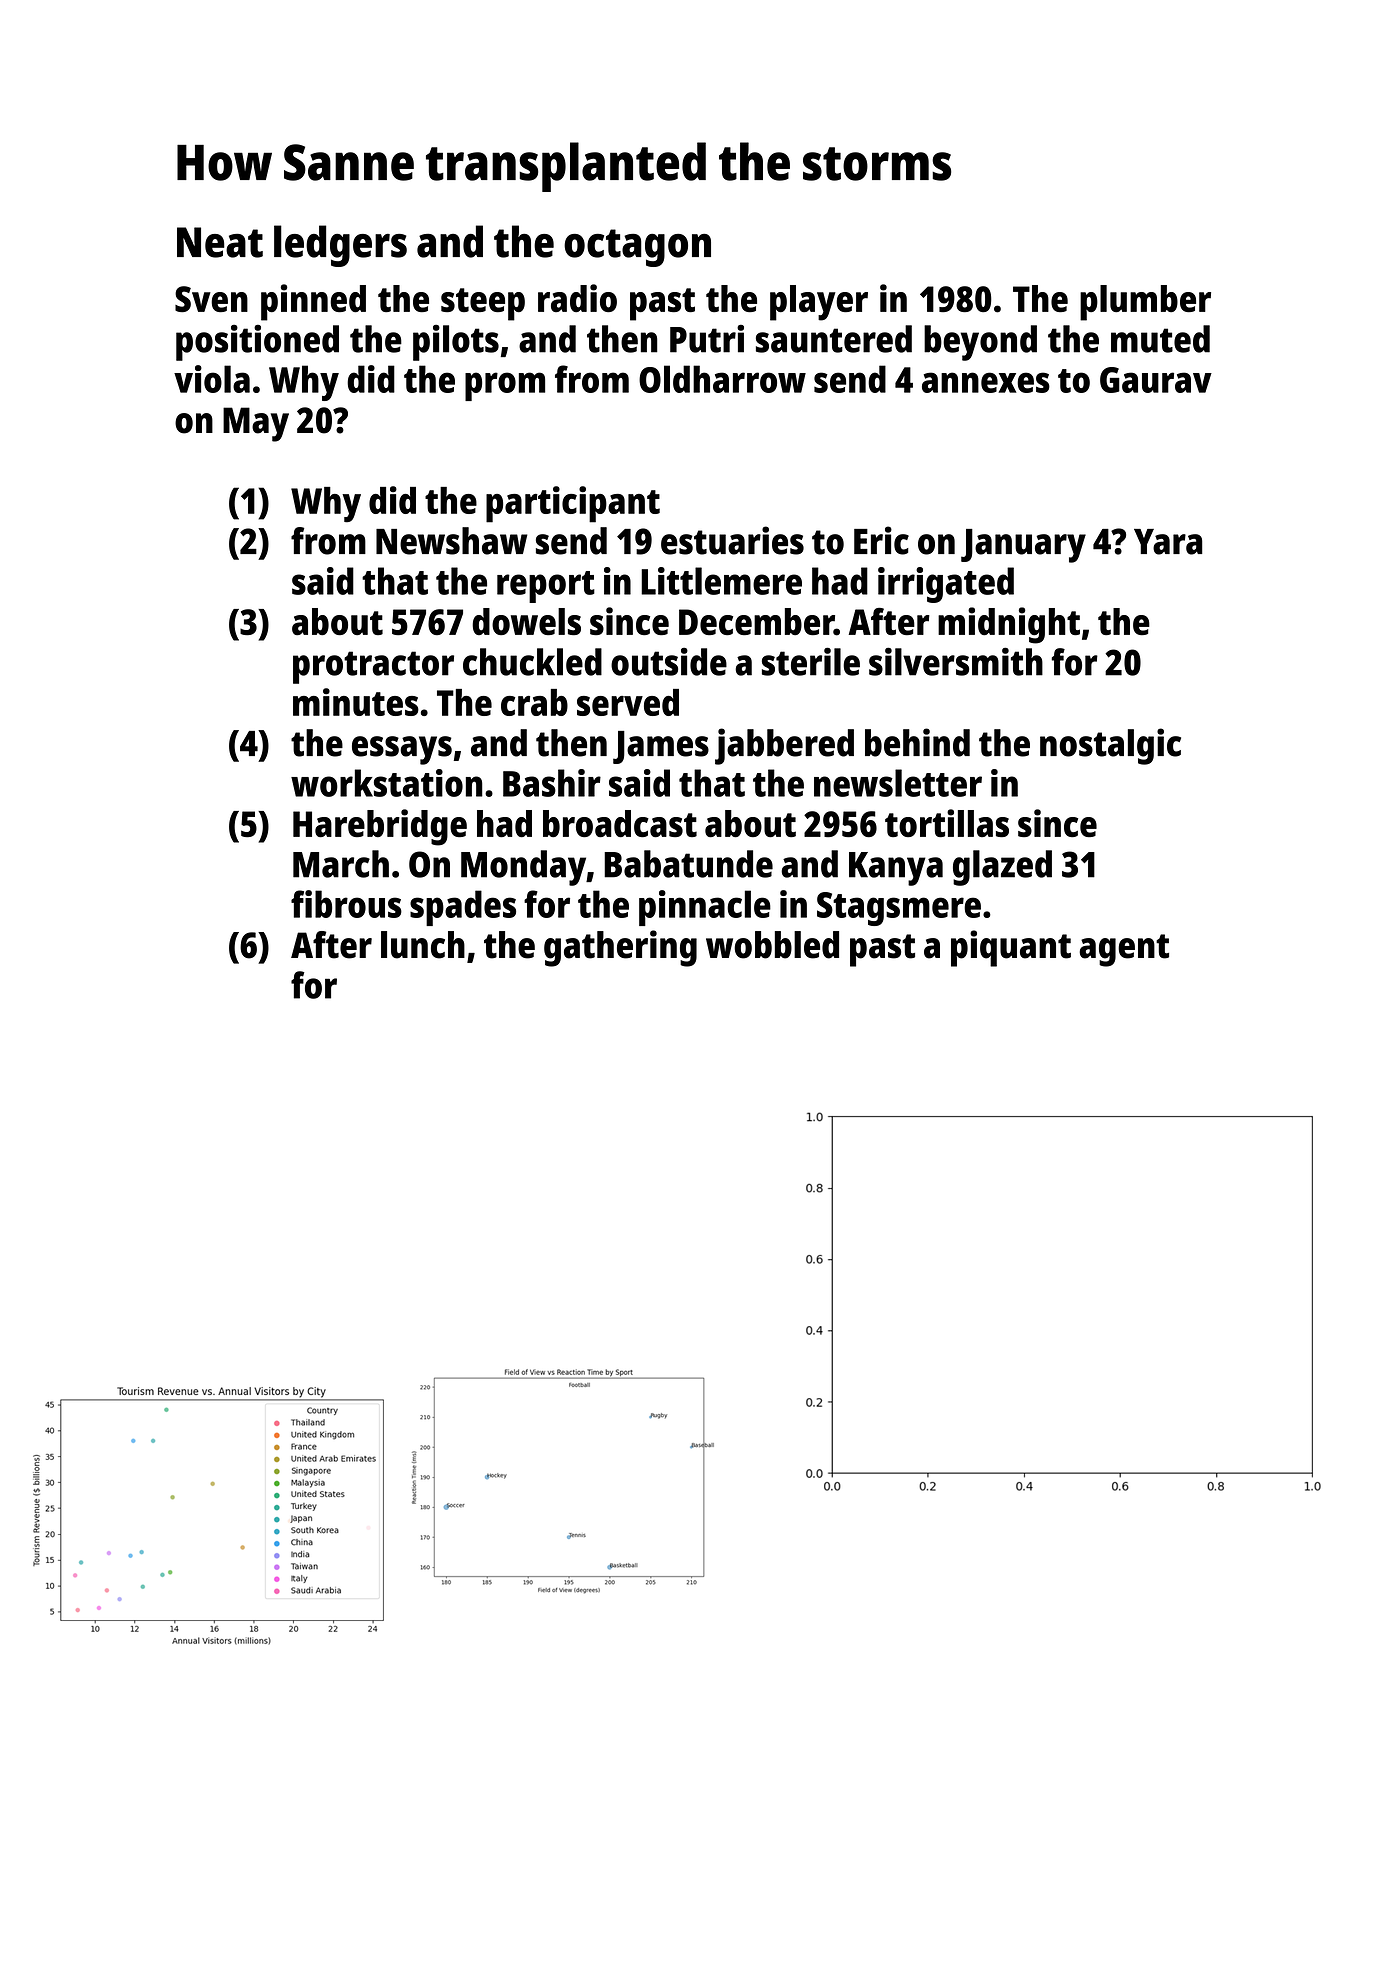 Image resolution: width=1386 pixels, height=1969 pixels. What do you see at coordinates (732, 540) in the document?
I see `estuaries` at bounding box center [732, 540].
